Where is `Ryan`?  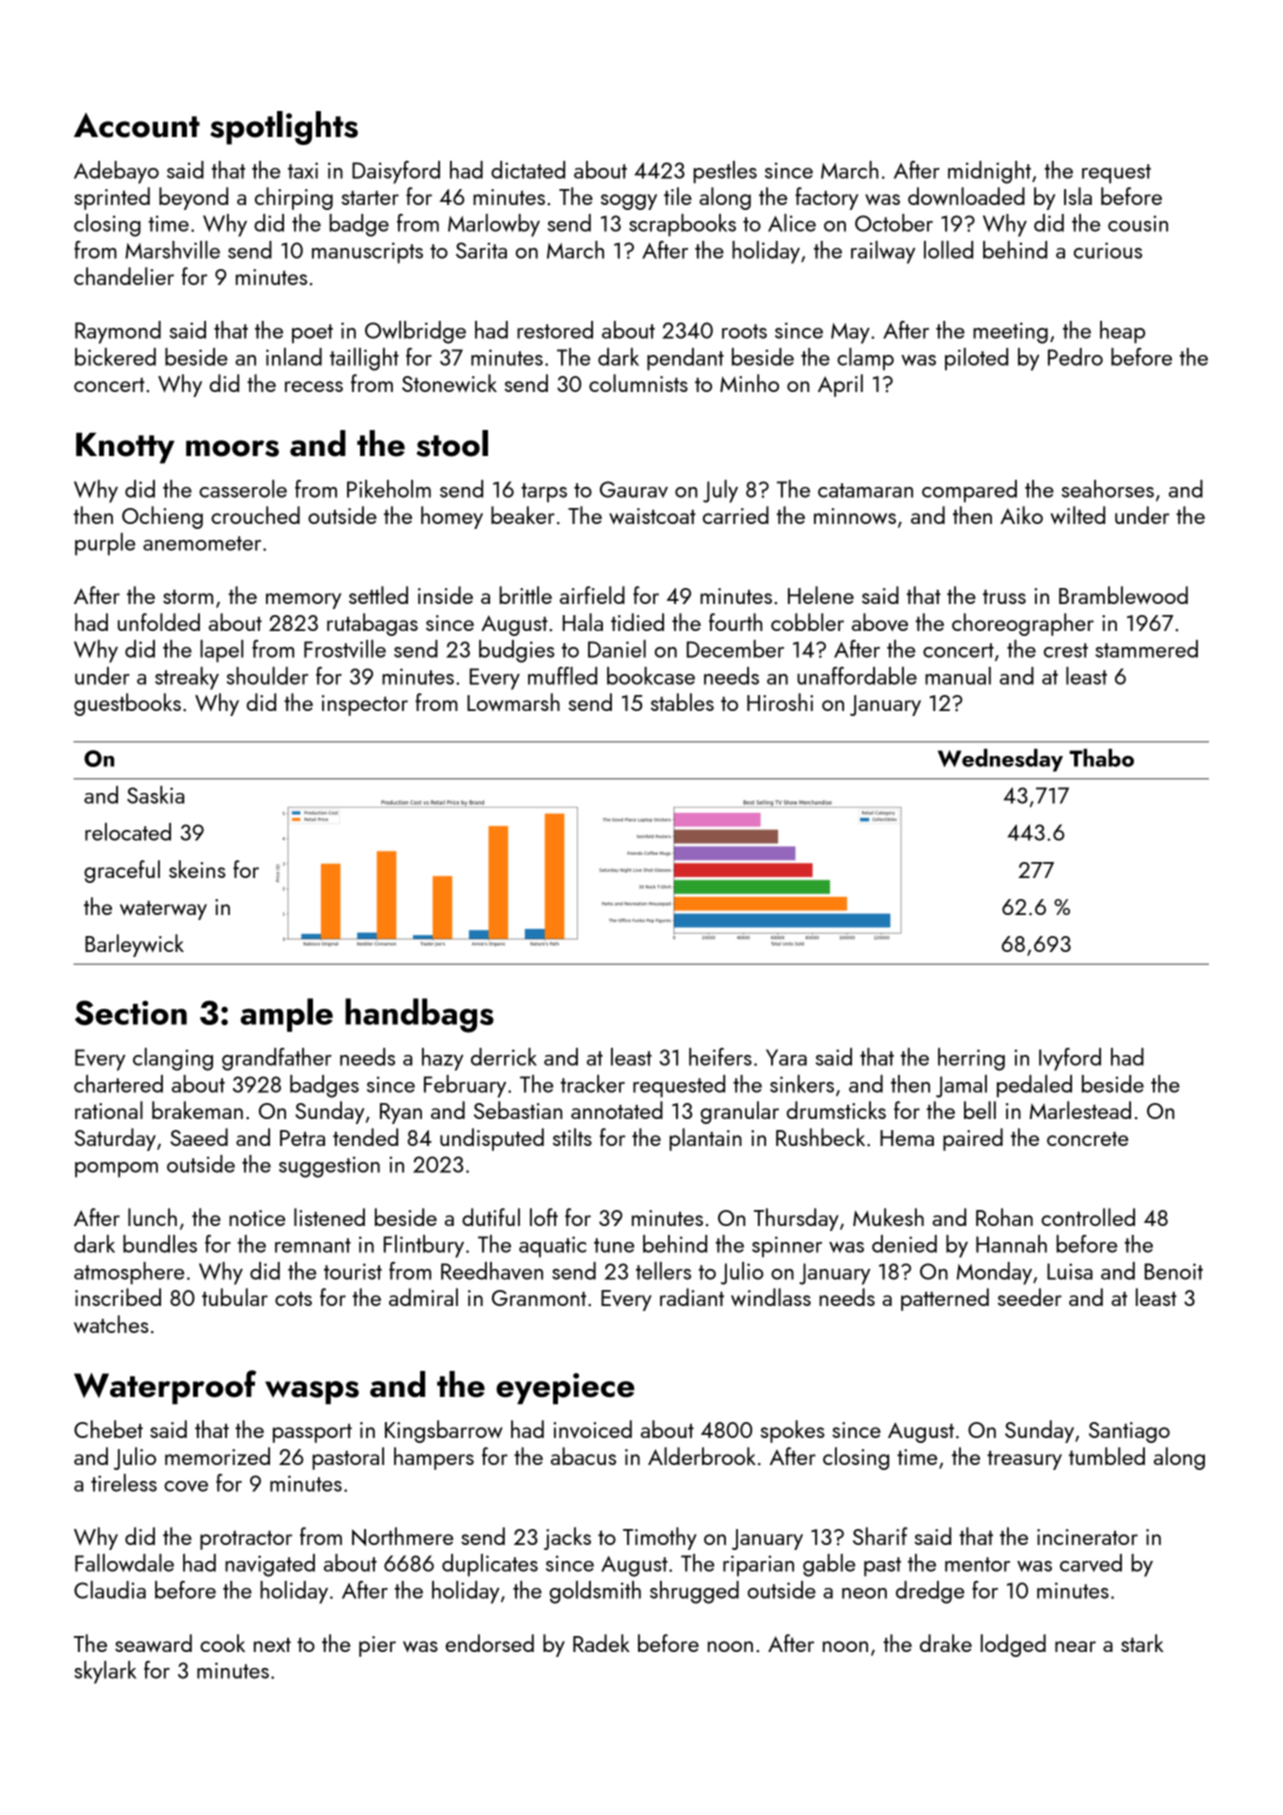
Ryan is located at coordinates (401, 1113).
